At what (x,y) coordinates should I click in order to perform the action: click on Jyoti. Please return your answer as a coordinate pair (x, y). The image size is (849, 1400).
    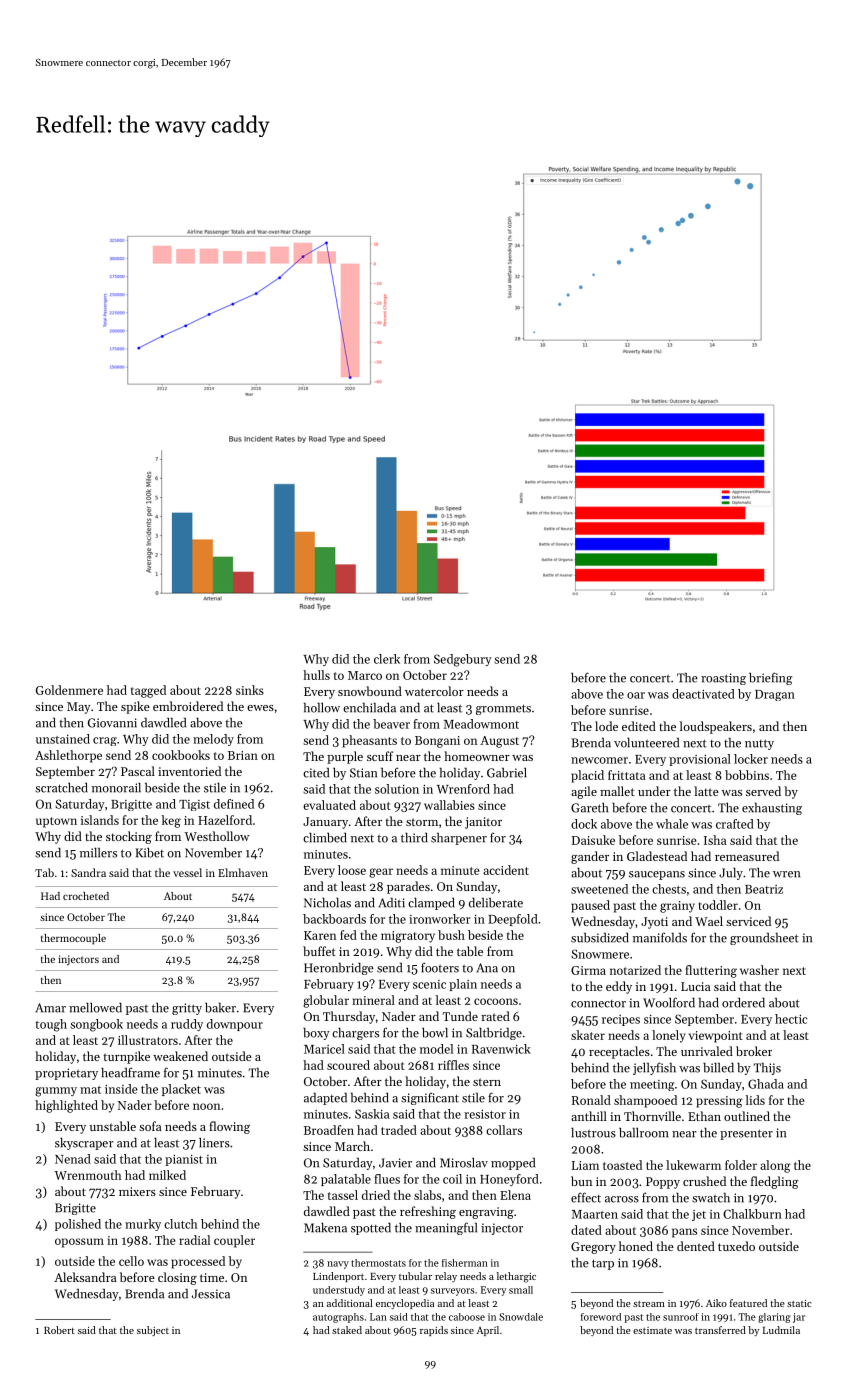
    Looking at the image, I should click on (654, 923).
